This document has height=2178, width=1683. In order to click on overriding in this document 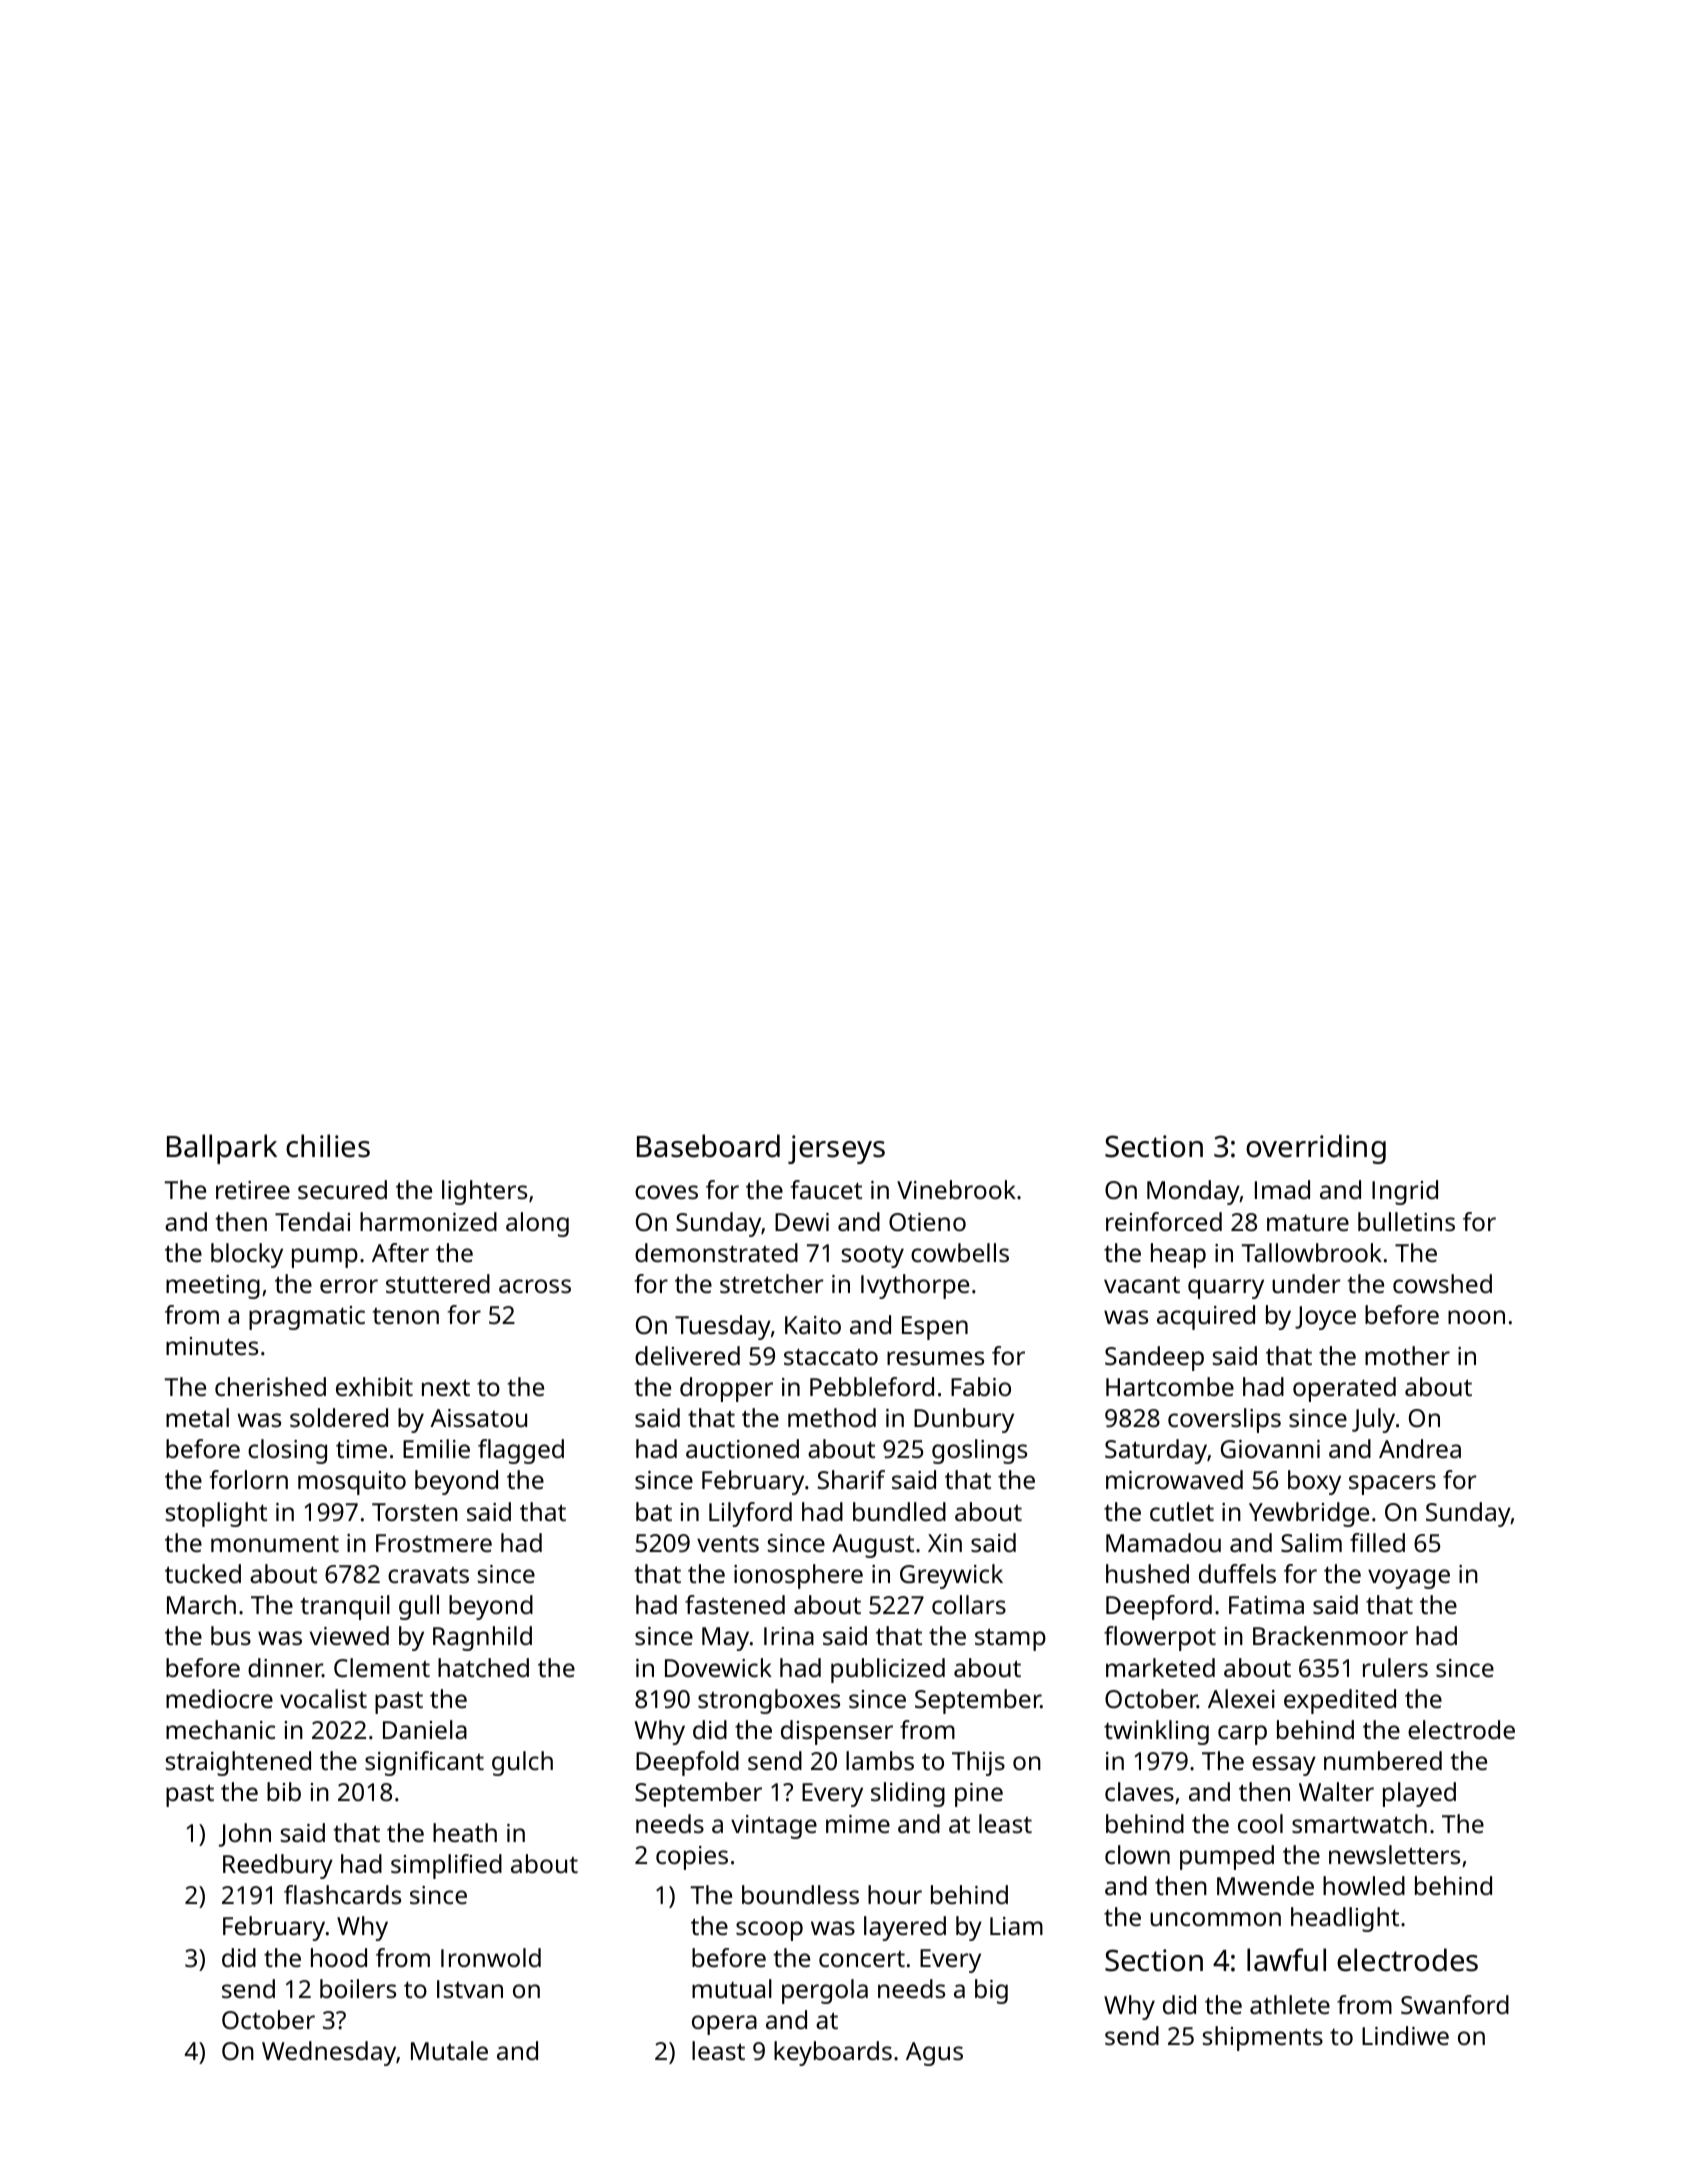, I will do `click(1316, 1149)`.
